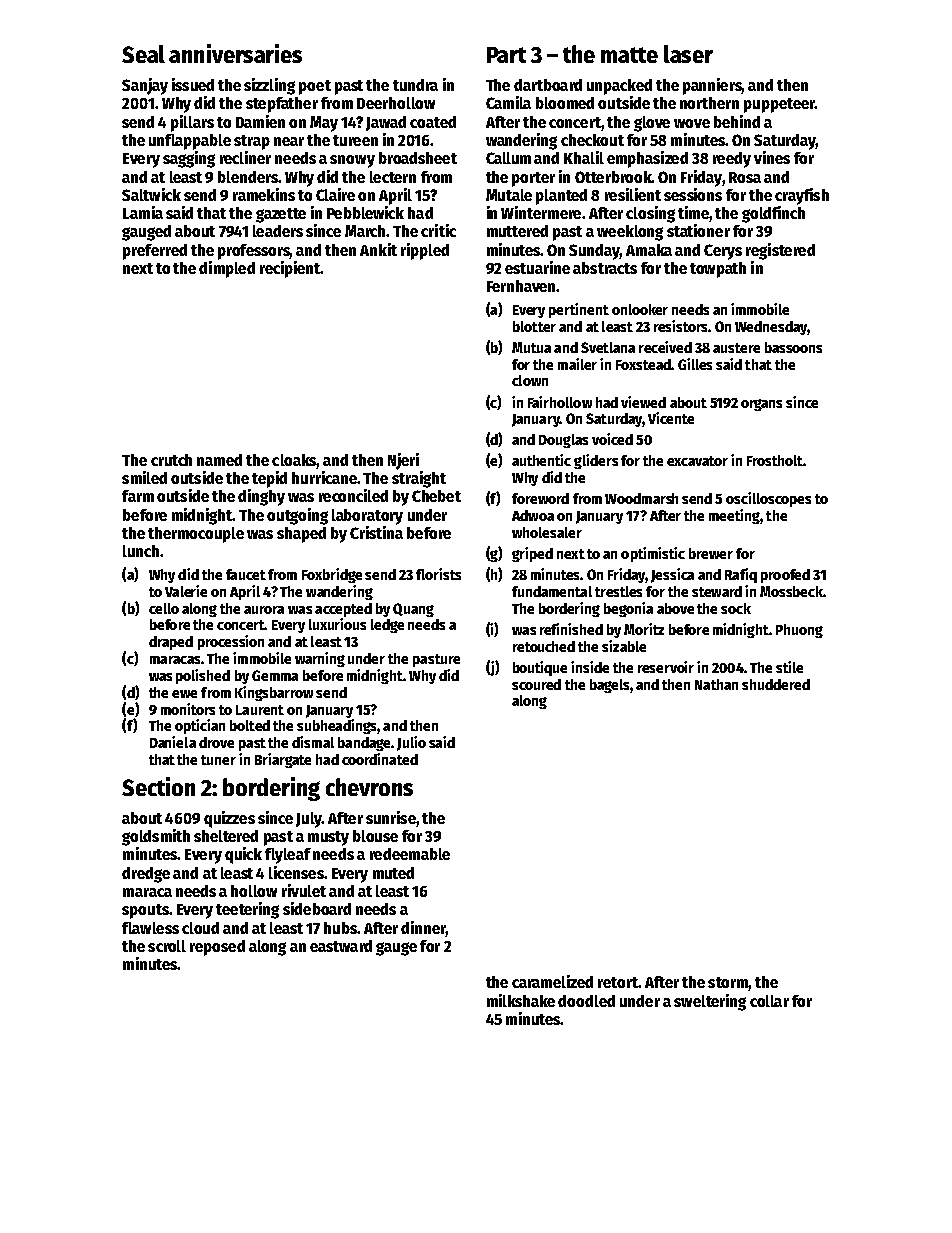 The width and height of the document is (952, 1233). What do you see at coordinates (341, 946) in the document?
I see `eastward` at bounding box center [341, 946].
